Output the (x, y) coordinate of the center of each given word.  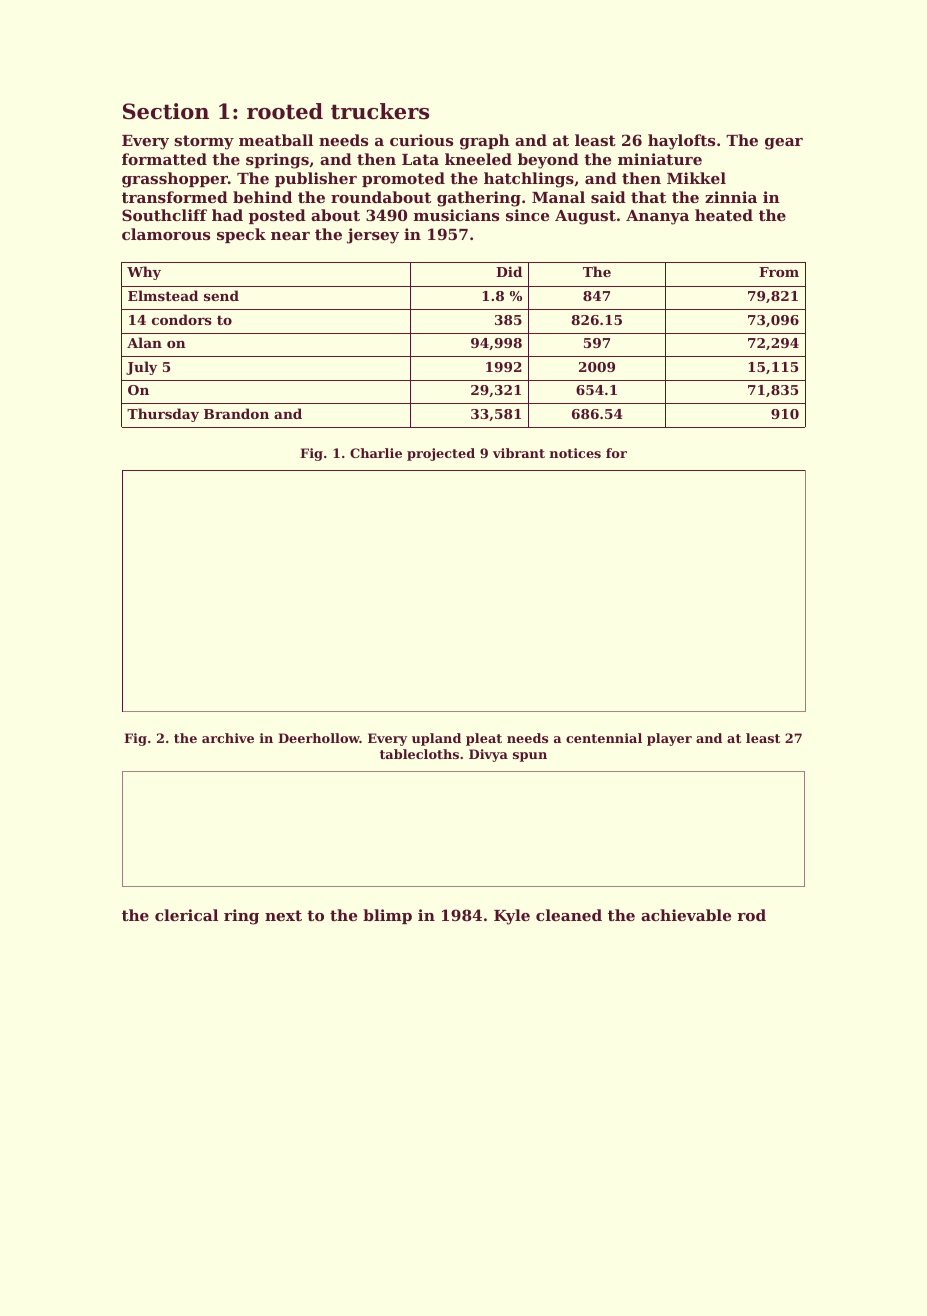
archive (228, 738)
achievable (686, 915)
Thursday (163, 415)
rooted (285, 111)
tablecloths (419, 754)
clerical (186, 915)
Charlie (376, 453)
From (779, 272)
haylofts (681, 142)
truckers (380, 111)
